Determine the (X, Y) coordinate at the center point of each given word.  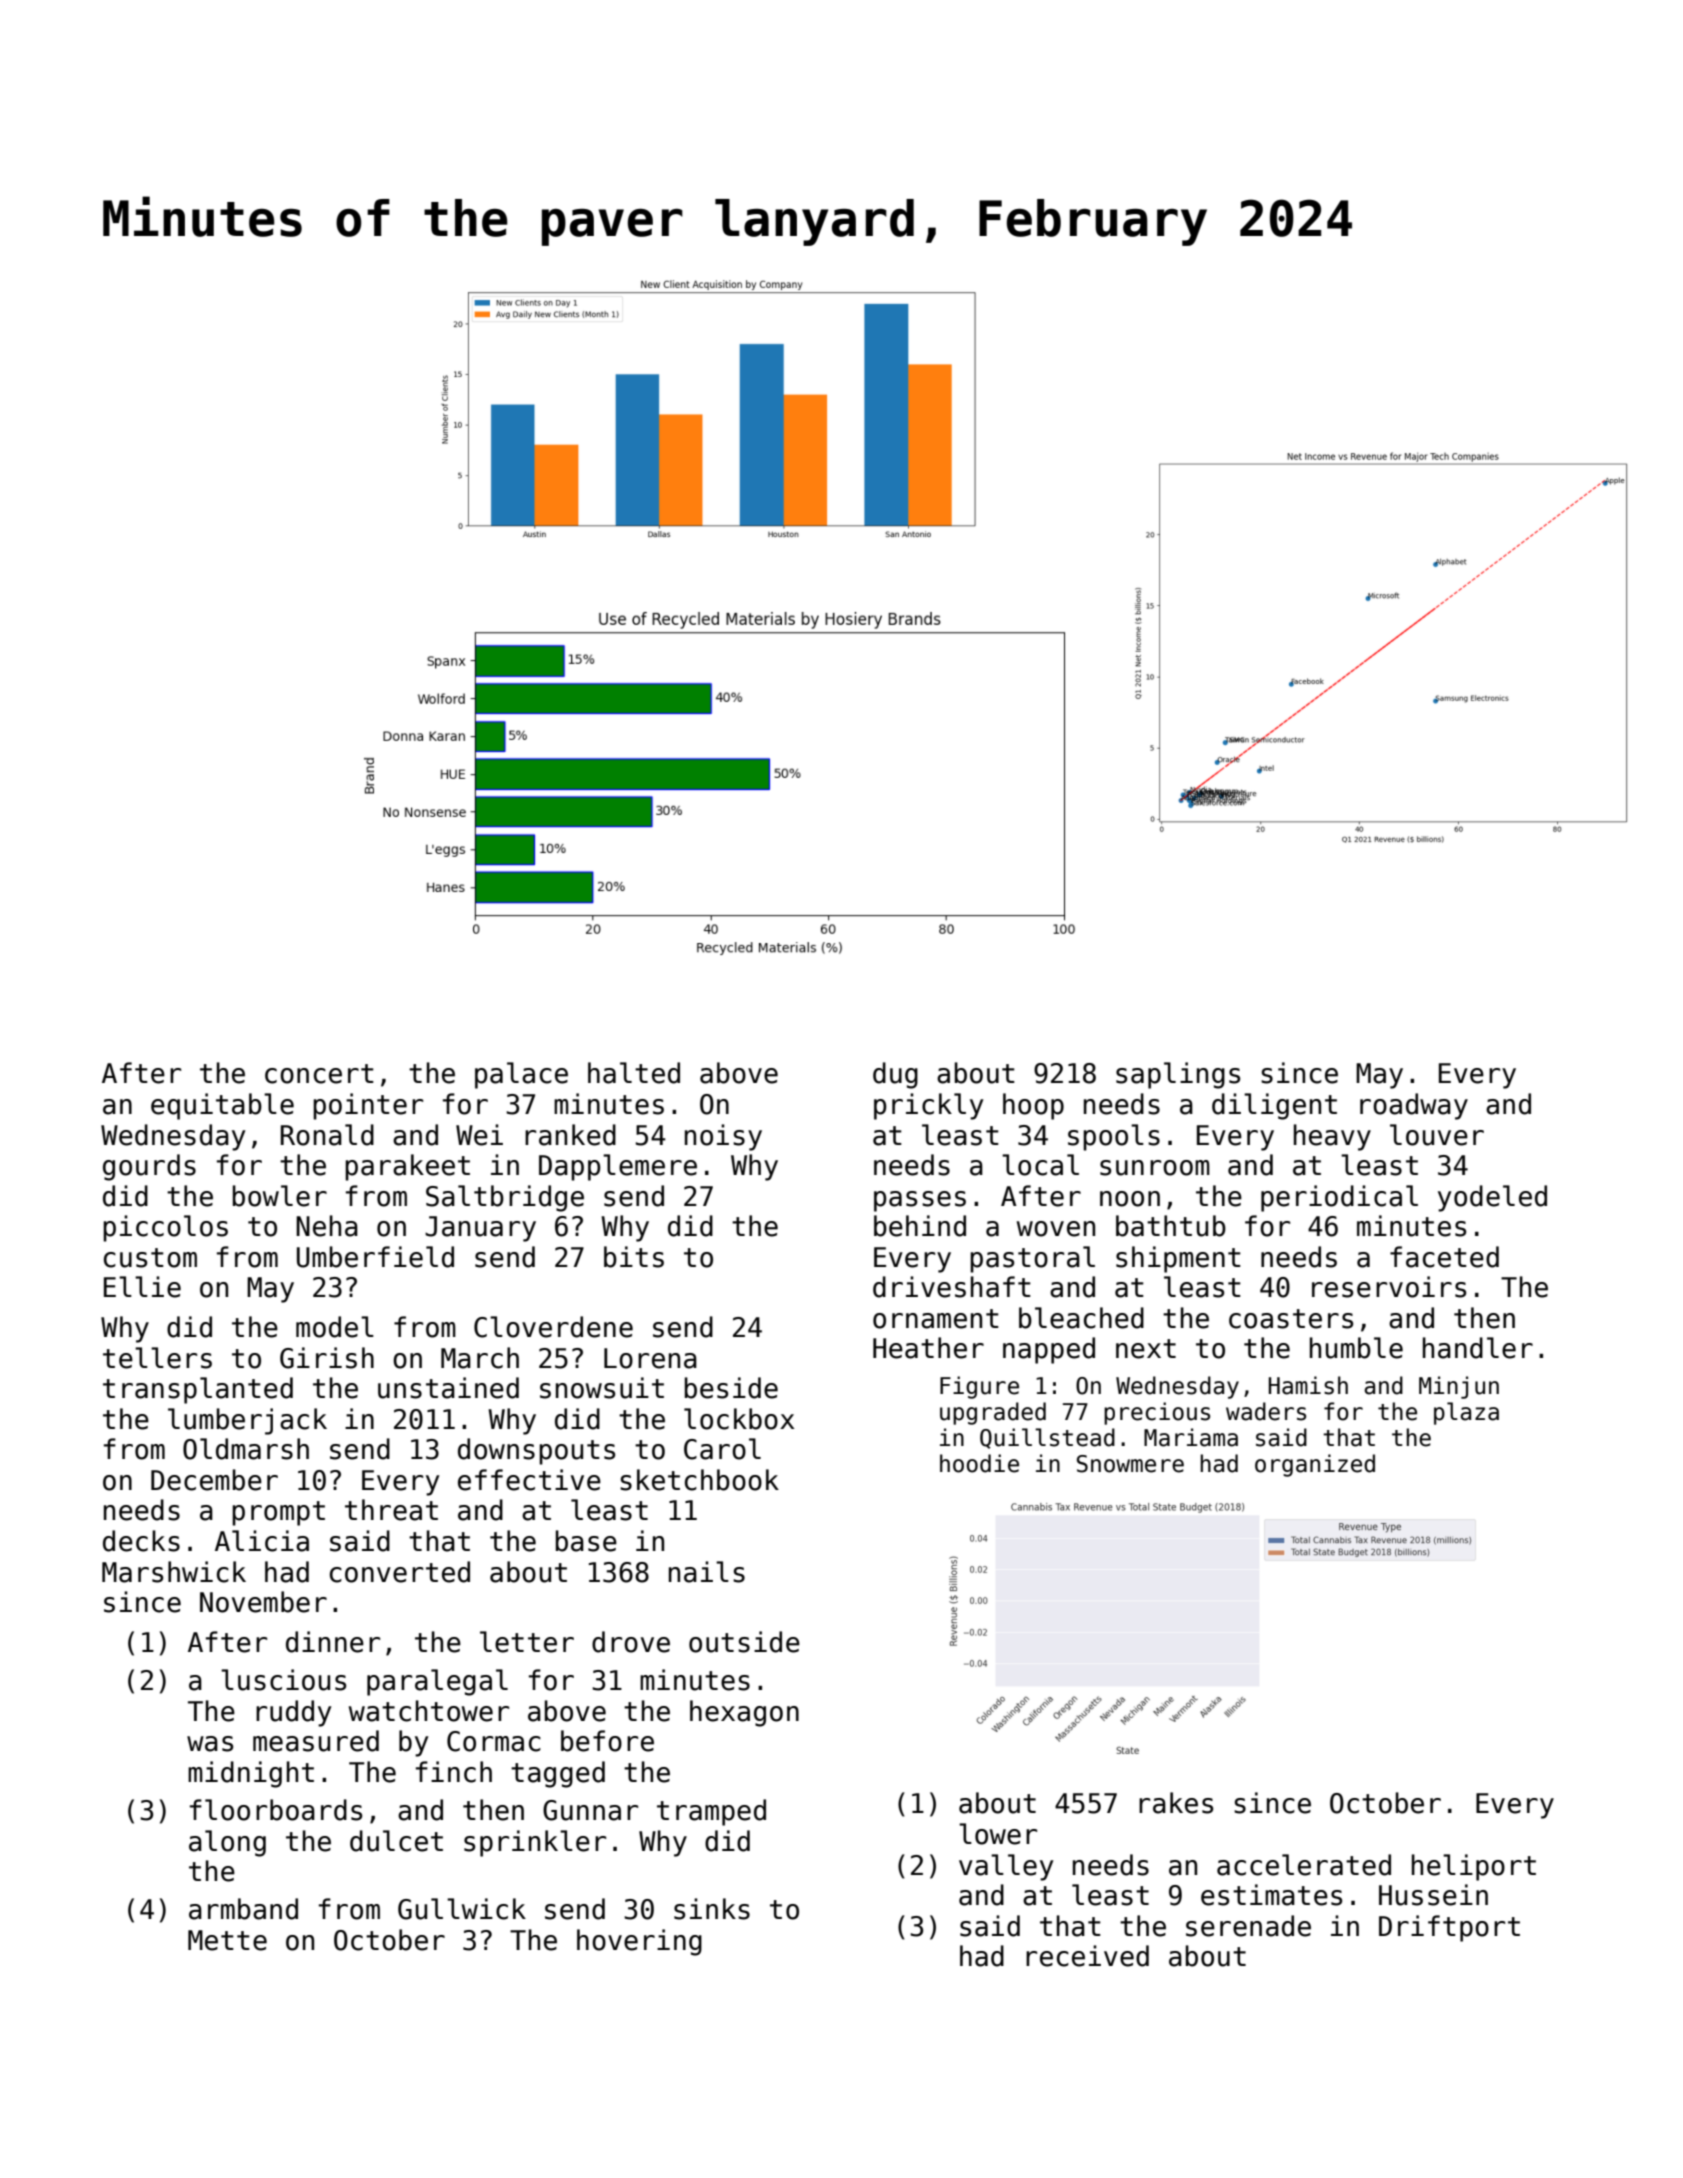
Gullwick (462, 1909)
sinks (712, 1909)
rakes (1176, 1803)
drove (631, 1642)
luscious (283, 1680)
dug (895, 1075)
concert (319, 1074)
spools (1114, 1137)
